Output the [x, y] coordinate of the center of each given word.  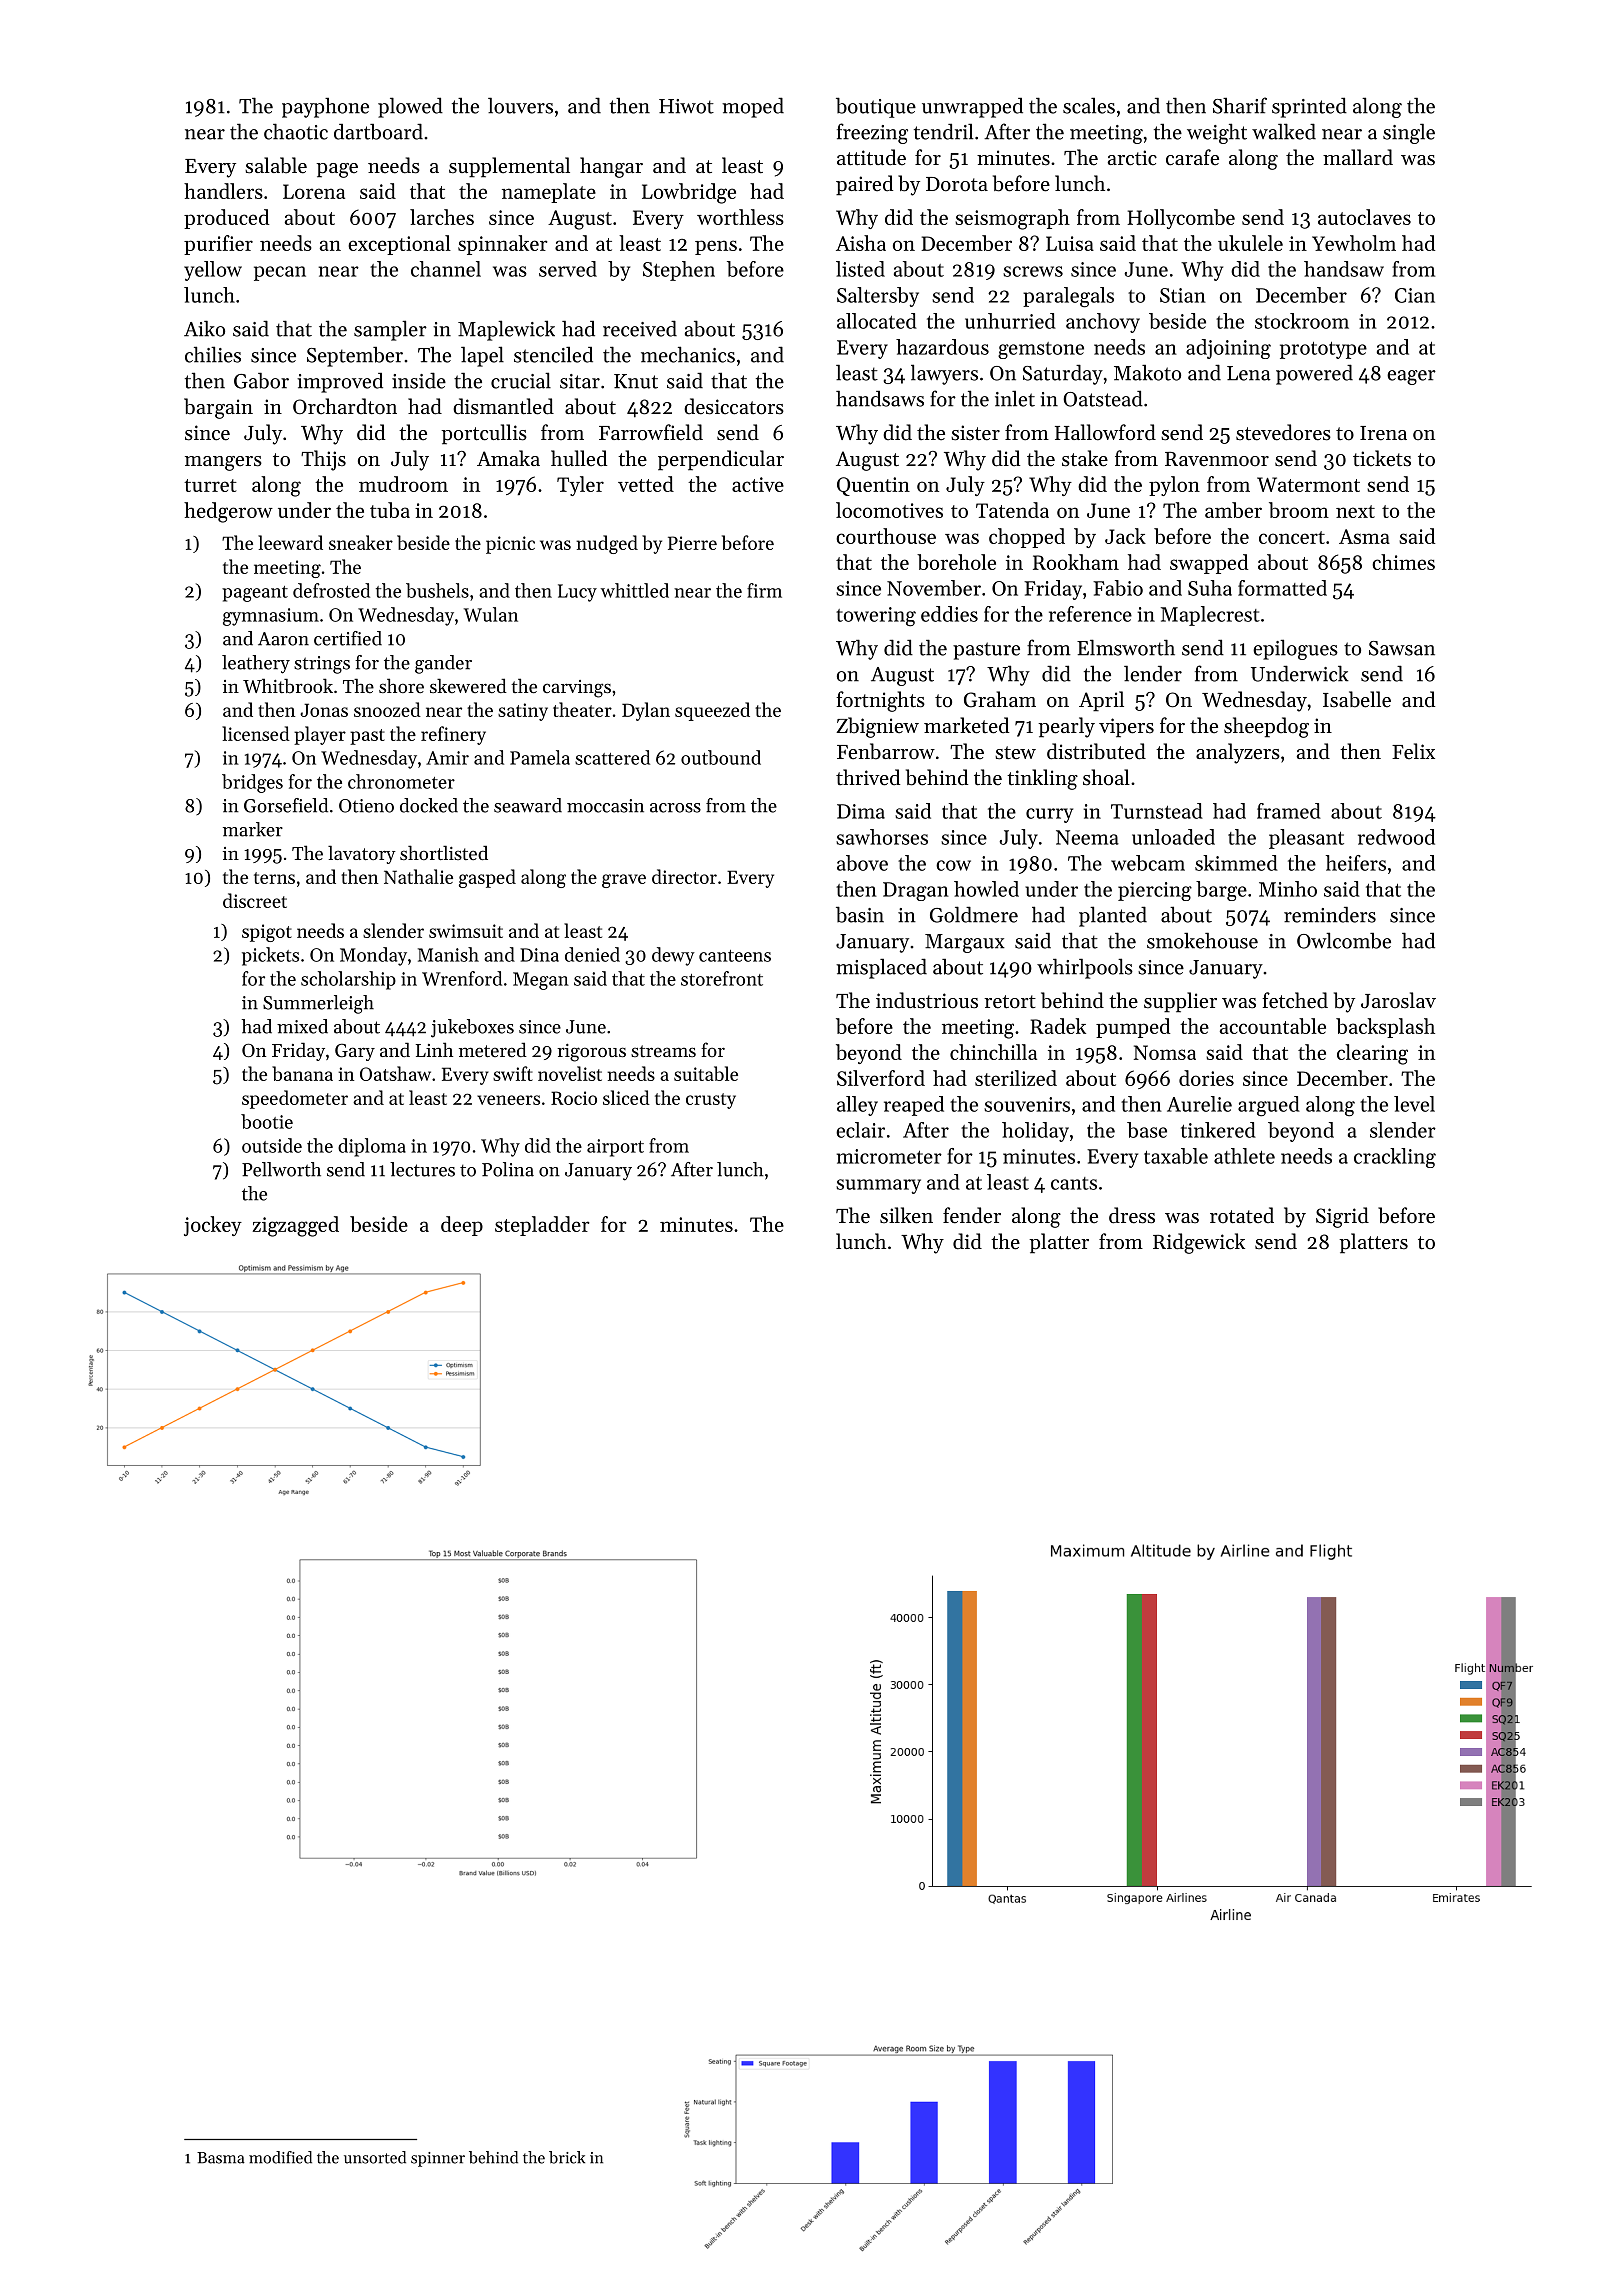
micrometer [889, 1156]
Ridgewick [1199, 1243]
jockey [213, 1226]
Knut [636, 381]
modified [280, 2157]
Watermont [1308, 484]
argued [1269, 1106]
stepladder [542, 1226]
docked [429, 805]
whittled [635, 590]
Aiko [204, 328]
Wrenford [462, 978]
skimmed [1236, 863]
